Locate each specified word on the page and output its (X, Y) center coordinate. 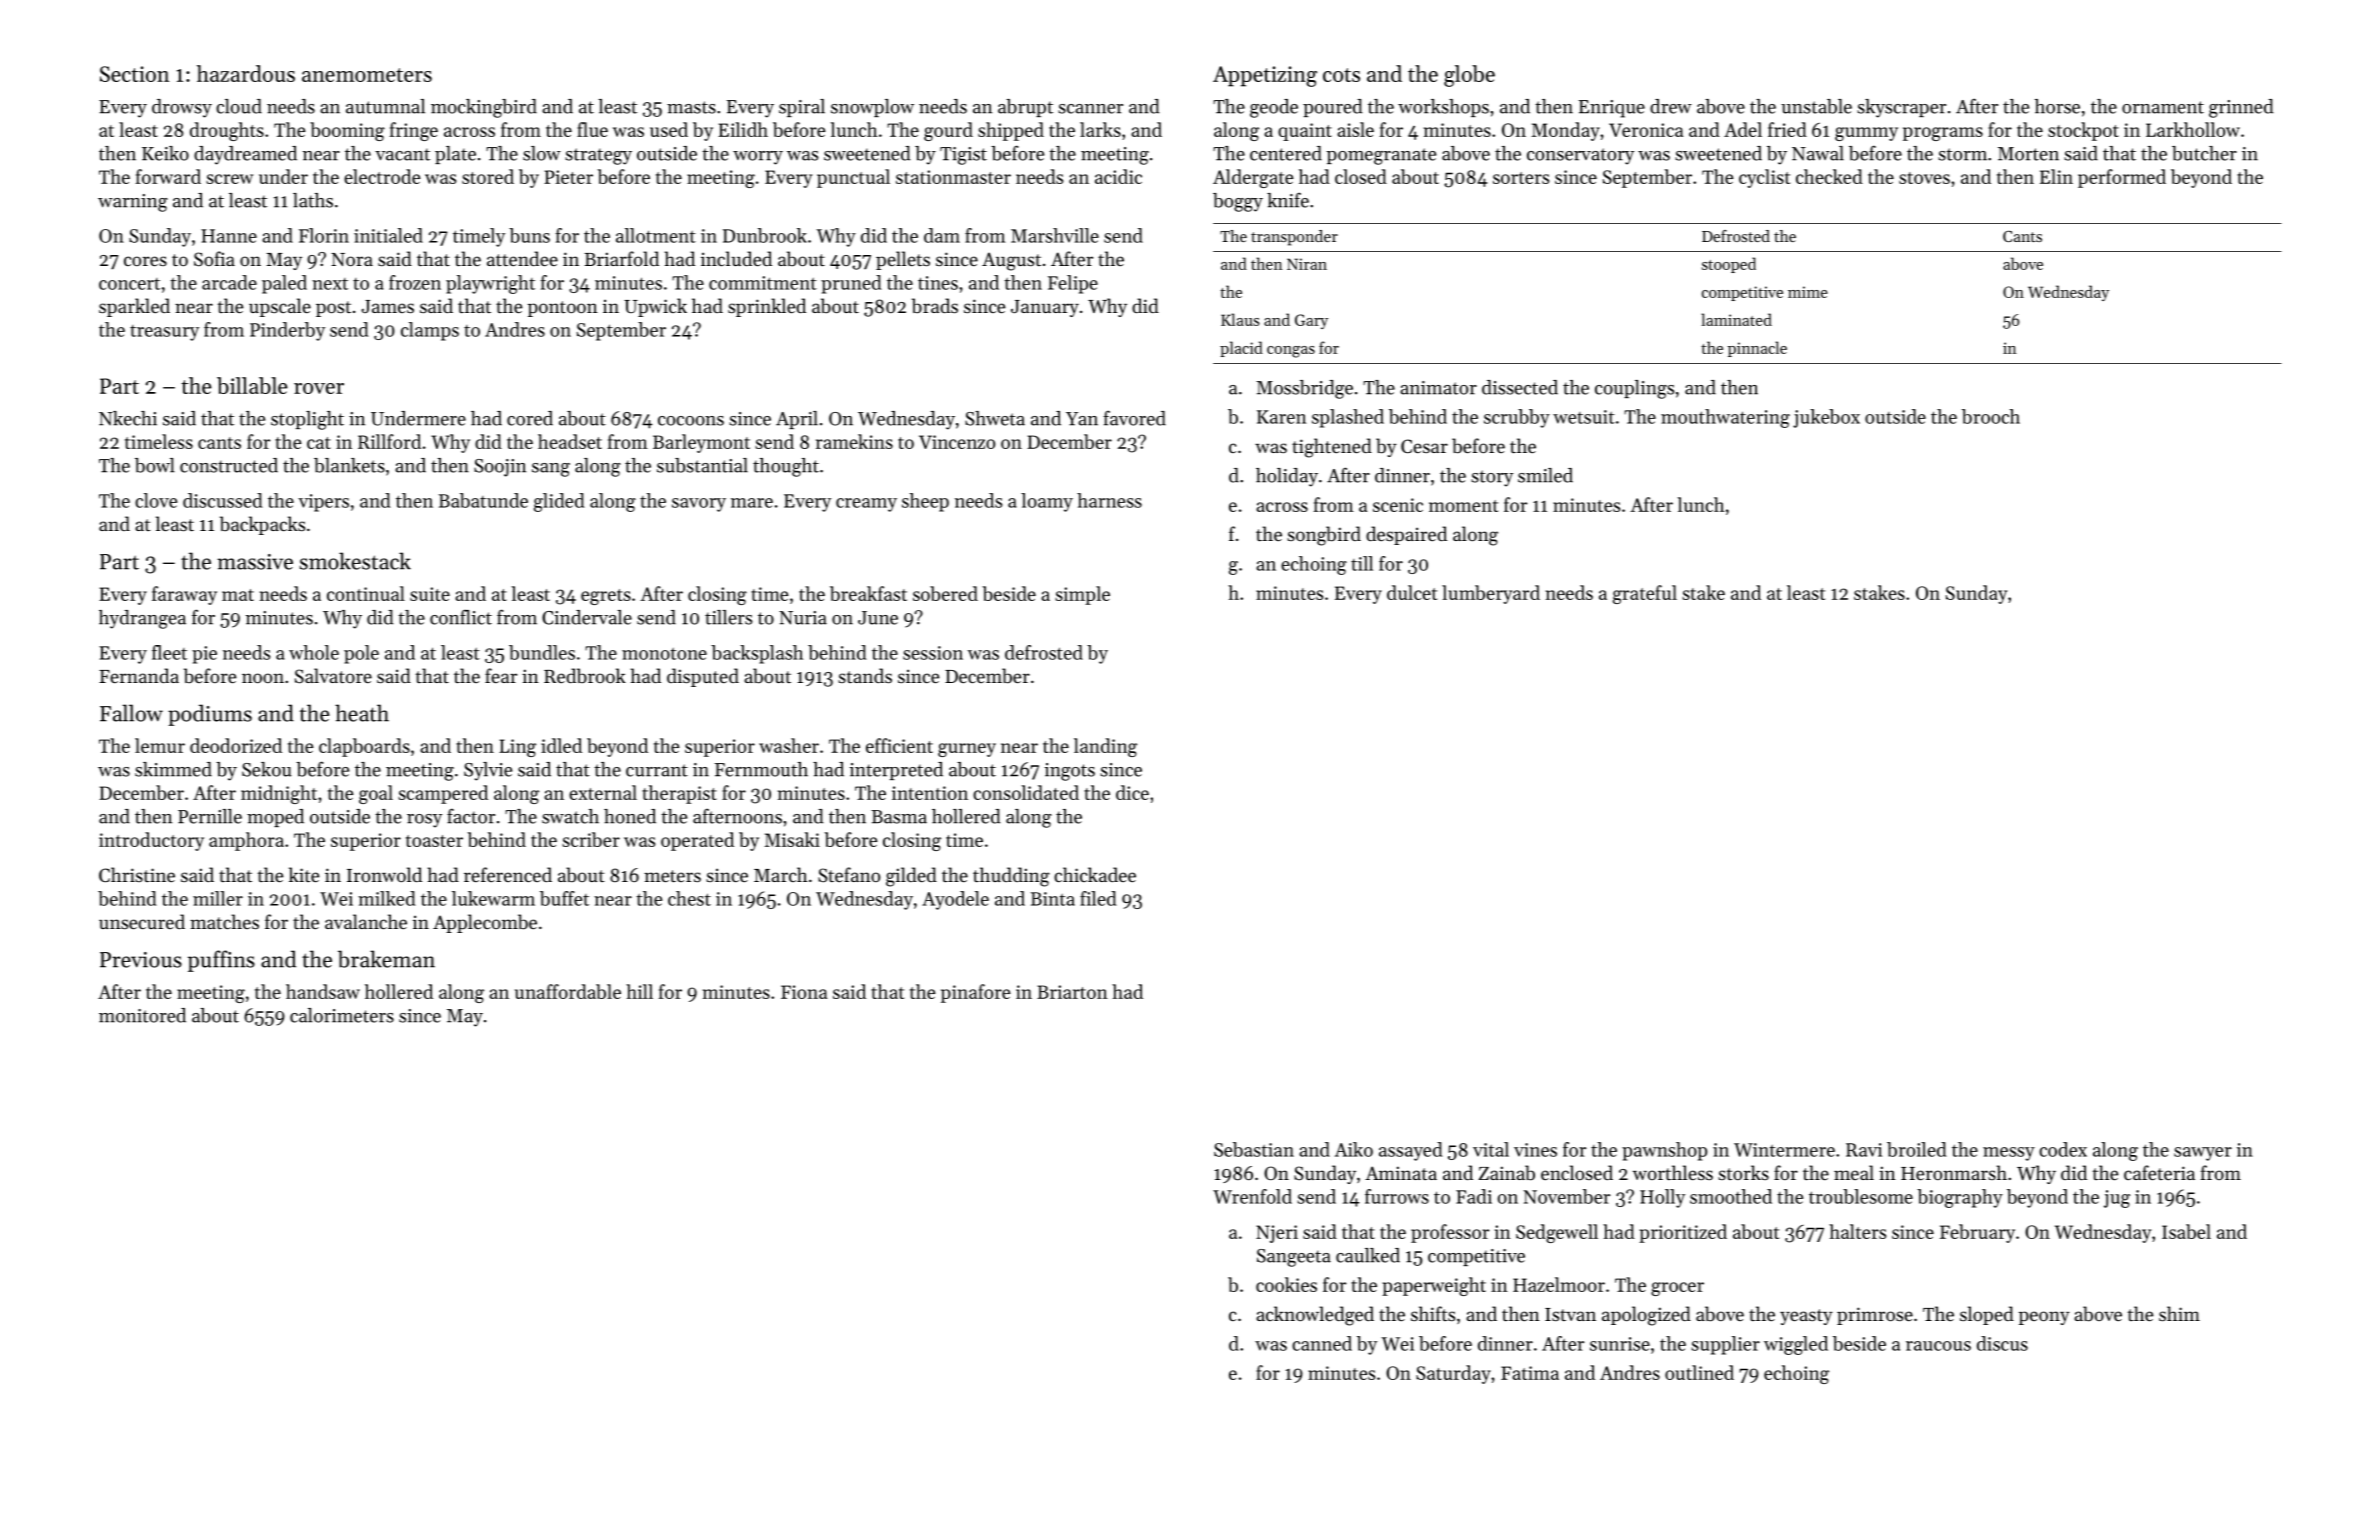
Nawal (1818, 153)
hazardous (246, 73)
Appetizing (1265, 76)
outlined (1699, 1372)
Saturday (1453, 1374)
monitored (142, 1015)
